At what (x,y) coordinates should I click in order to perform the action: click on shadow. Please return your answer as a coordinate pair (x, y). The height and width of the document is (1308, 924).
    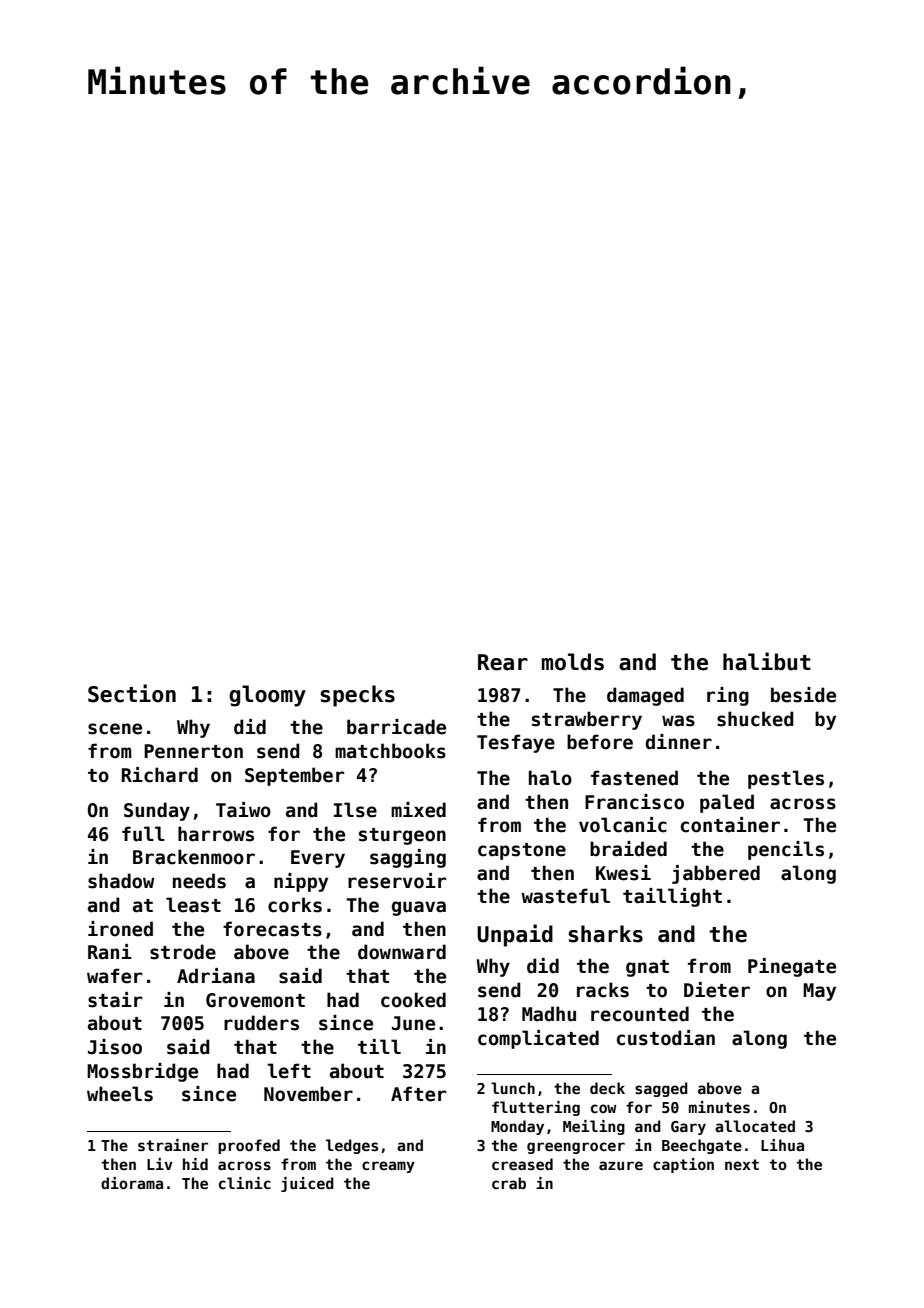
    Looking at the image, I should click on (121, 881).
